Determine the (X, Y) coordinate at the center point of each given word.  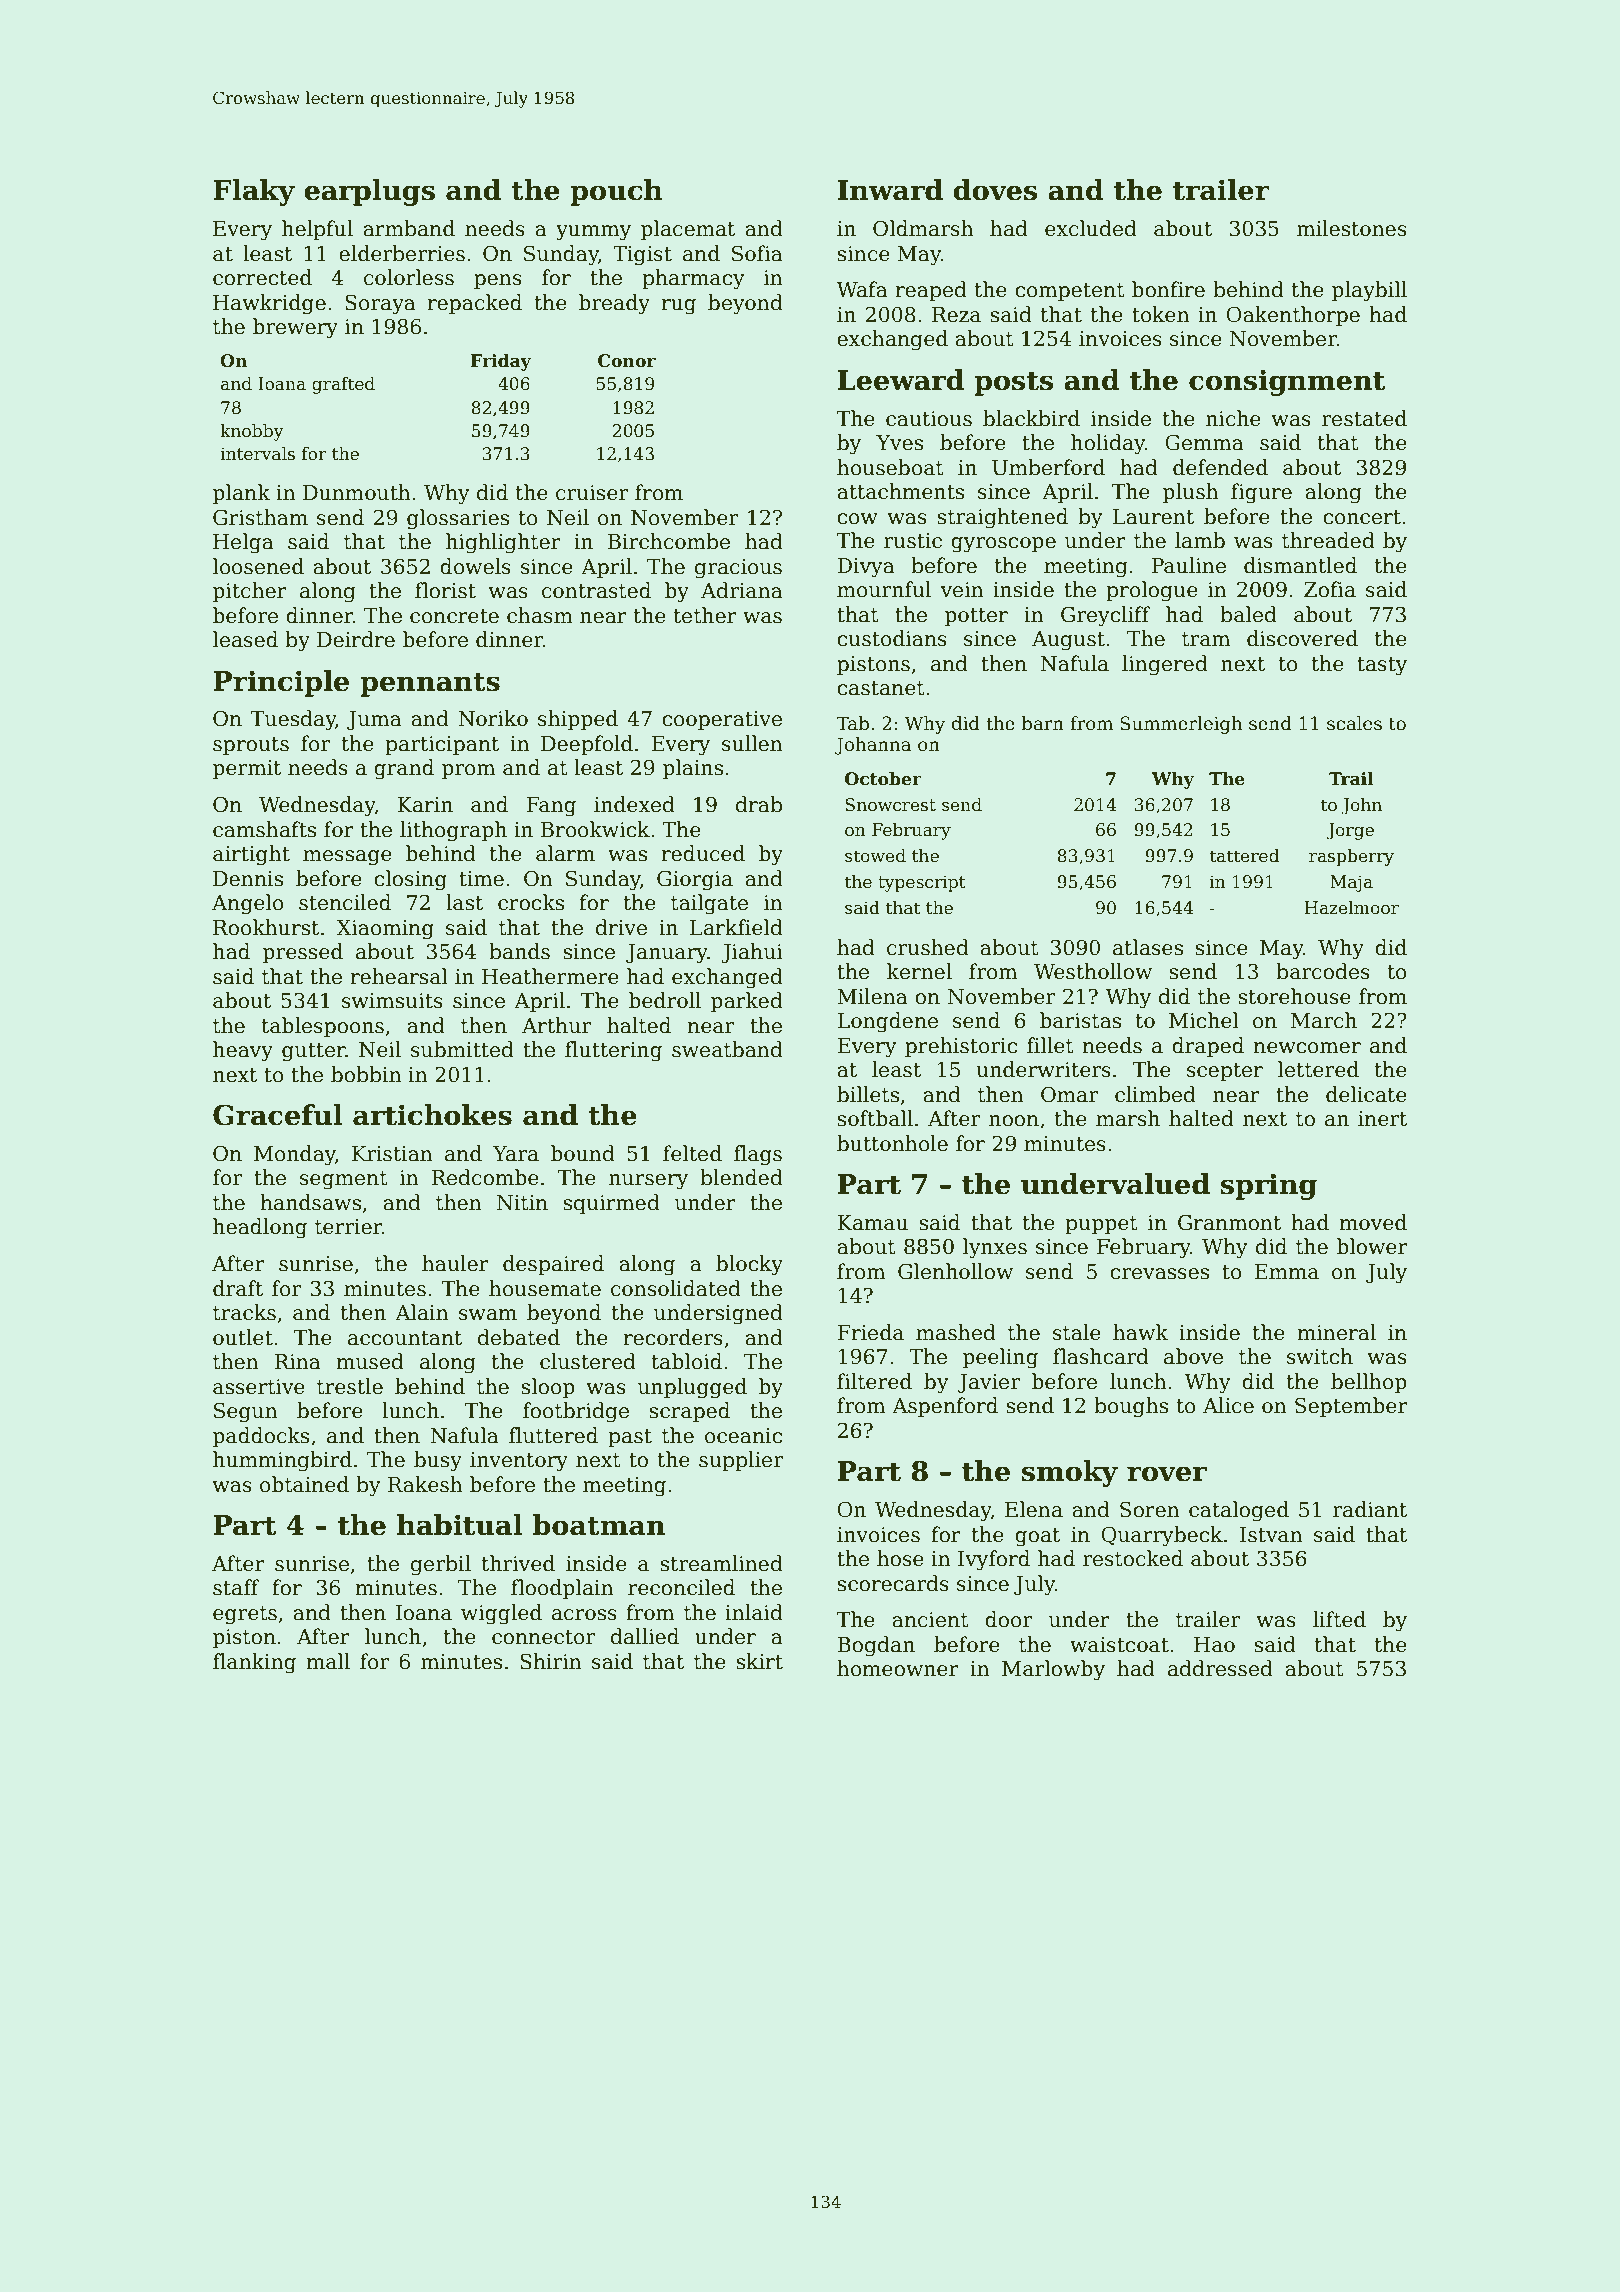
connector (543, 1637)
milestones (1352, 228)
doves (995, 190)
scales (1354, 723)
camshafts (264, 829)
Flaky (254, 192)
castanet (881, 688)
